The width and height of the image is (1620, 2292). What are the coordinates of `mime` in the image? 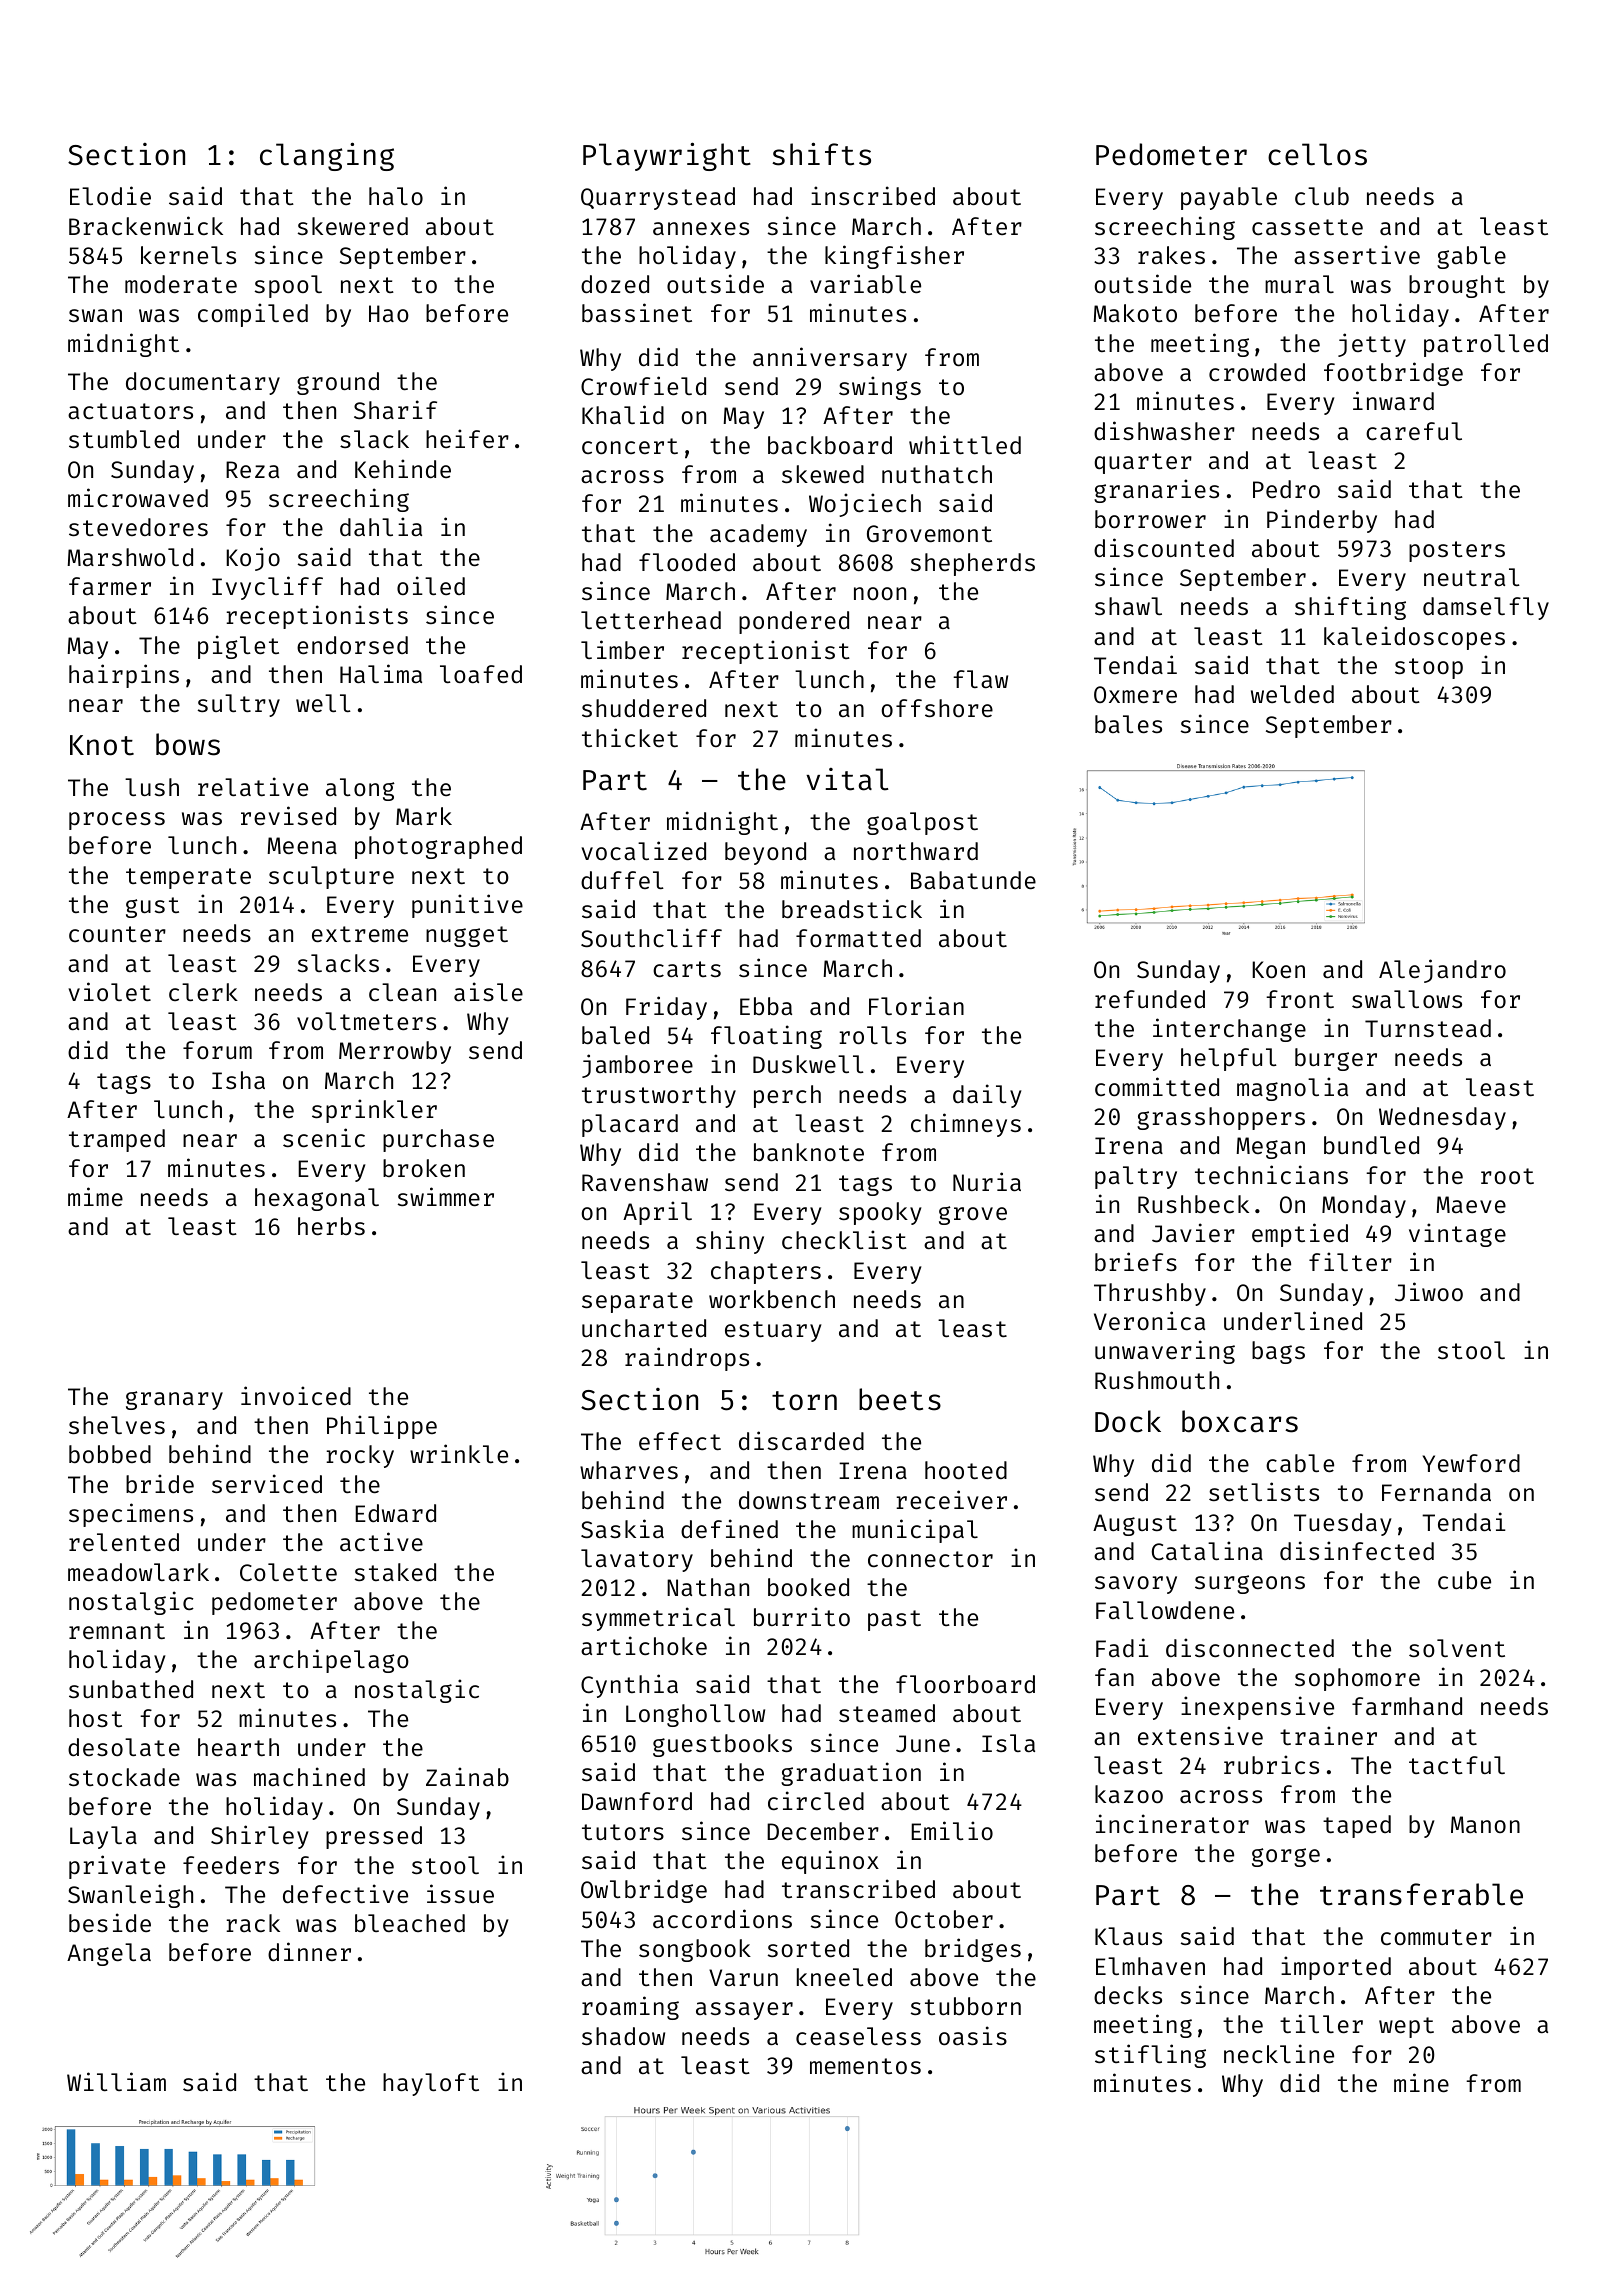 It's located at (95, 1196).
